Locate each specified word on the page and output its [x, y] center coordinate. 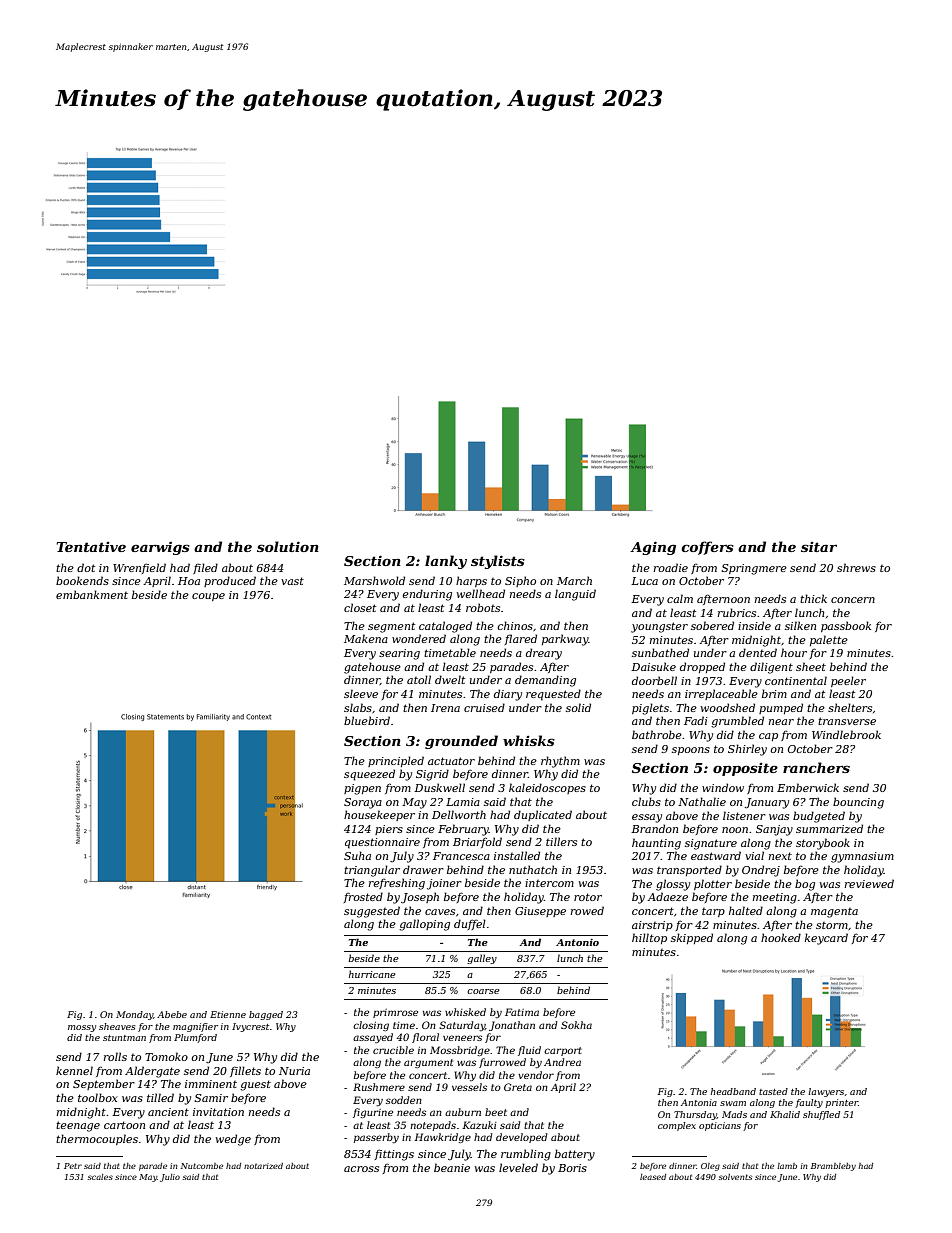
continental [796, 680]
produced [230, 581]
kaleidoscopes [547, 788]
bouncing [858, 803]
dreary [544, 654]
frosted [363, 897]
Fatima [522, 1012]
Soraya [363, 803]
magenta [834, 913]
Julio [170, 1178]
